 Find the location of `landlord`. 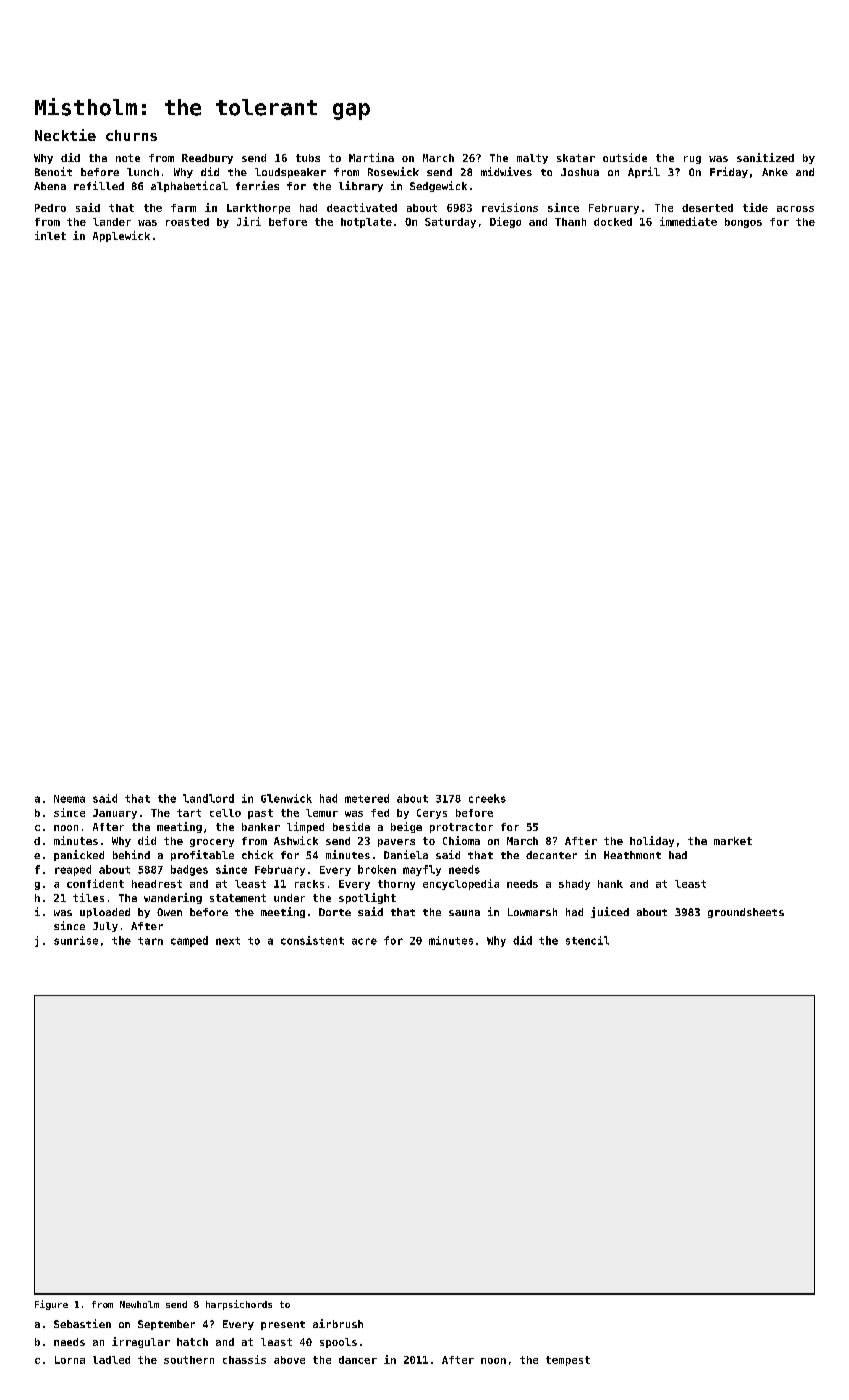

landlord is located at coordinates (208, 798).
